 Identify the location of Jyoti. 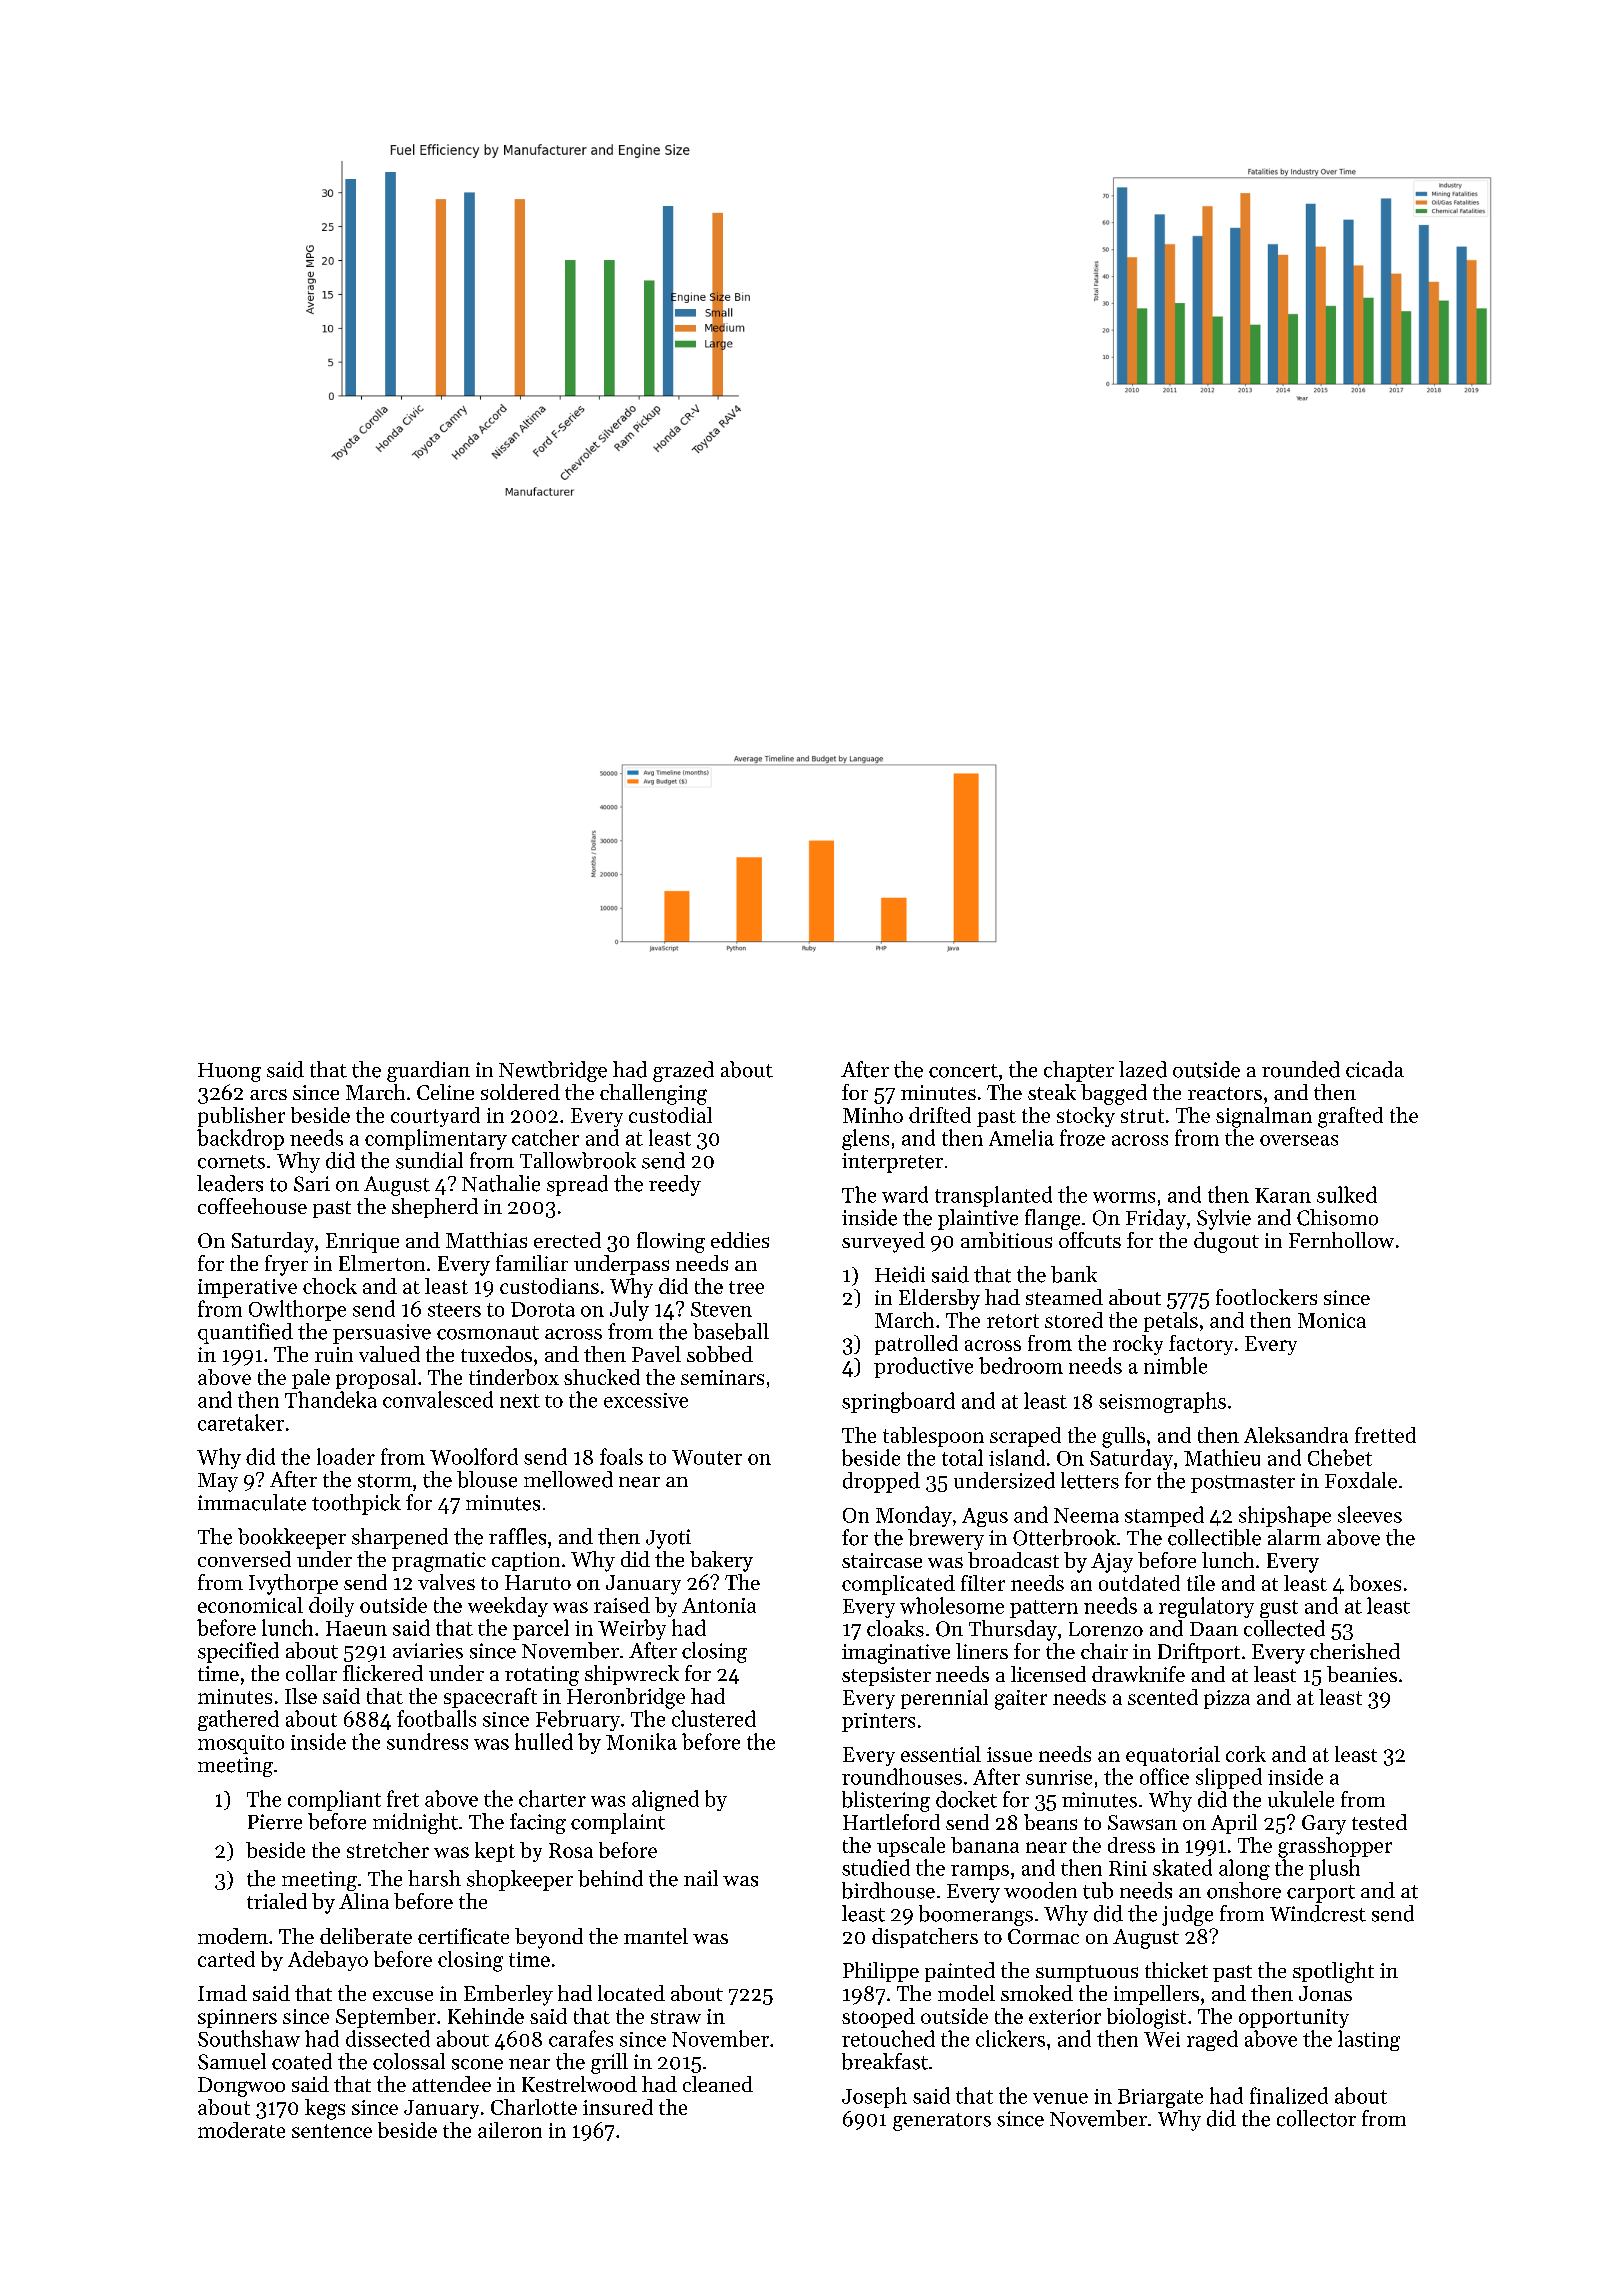
(668, 1539).
